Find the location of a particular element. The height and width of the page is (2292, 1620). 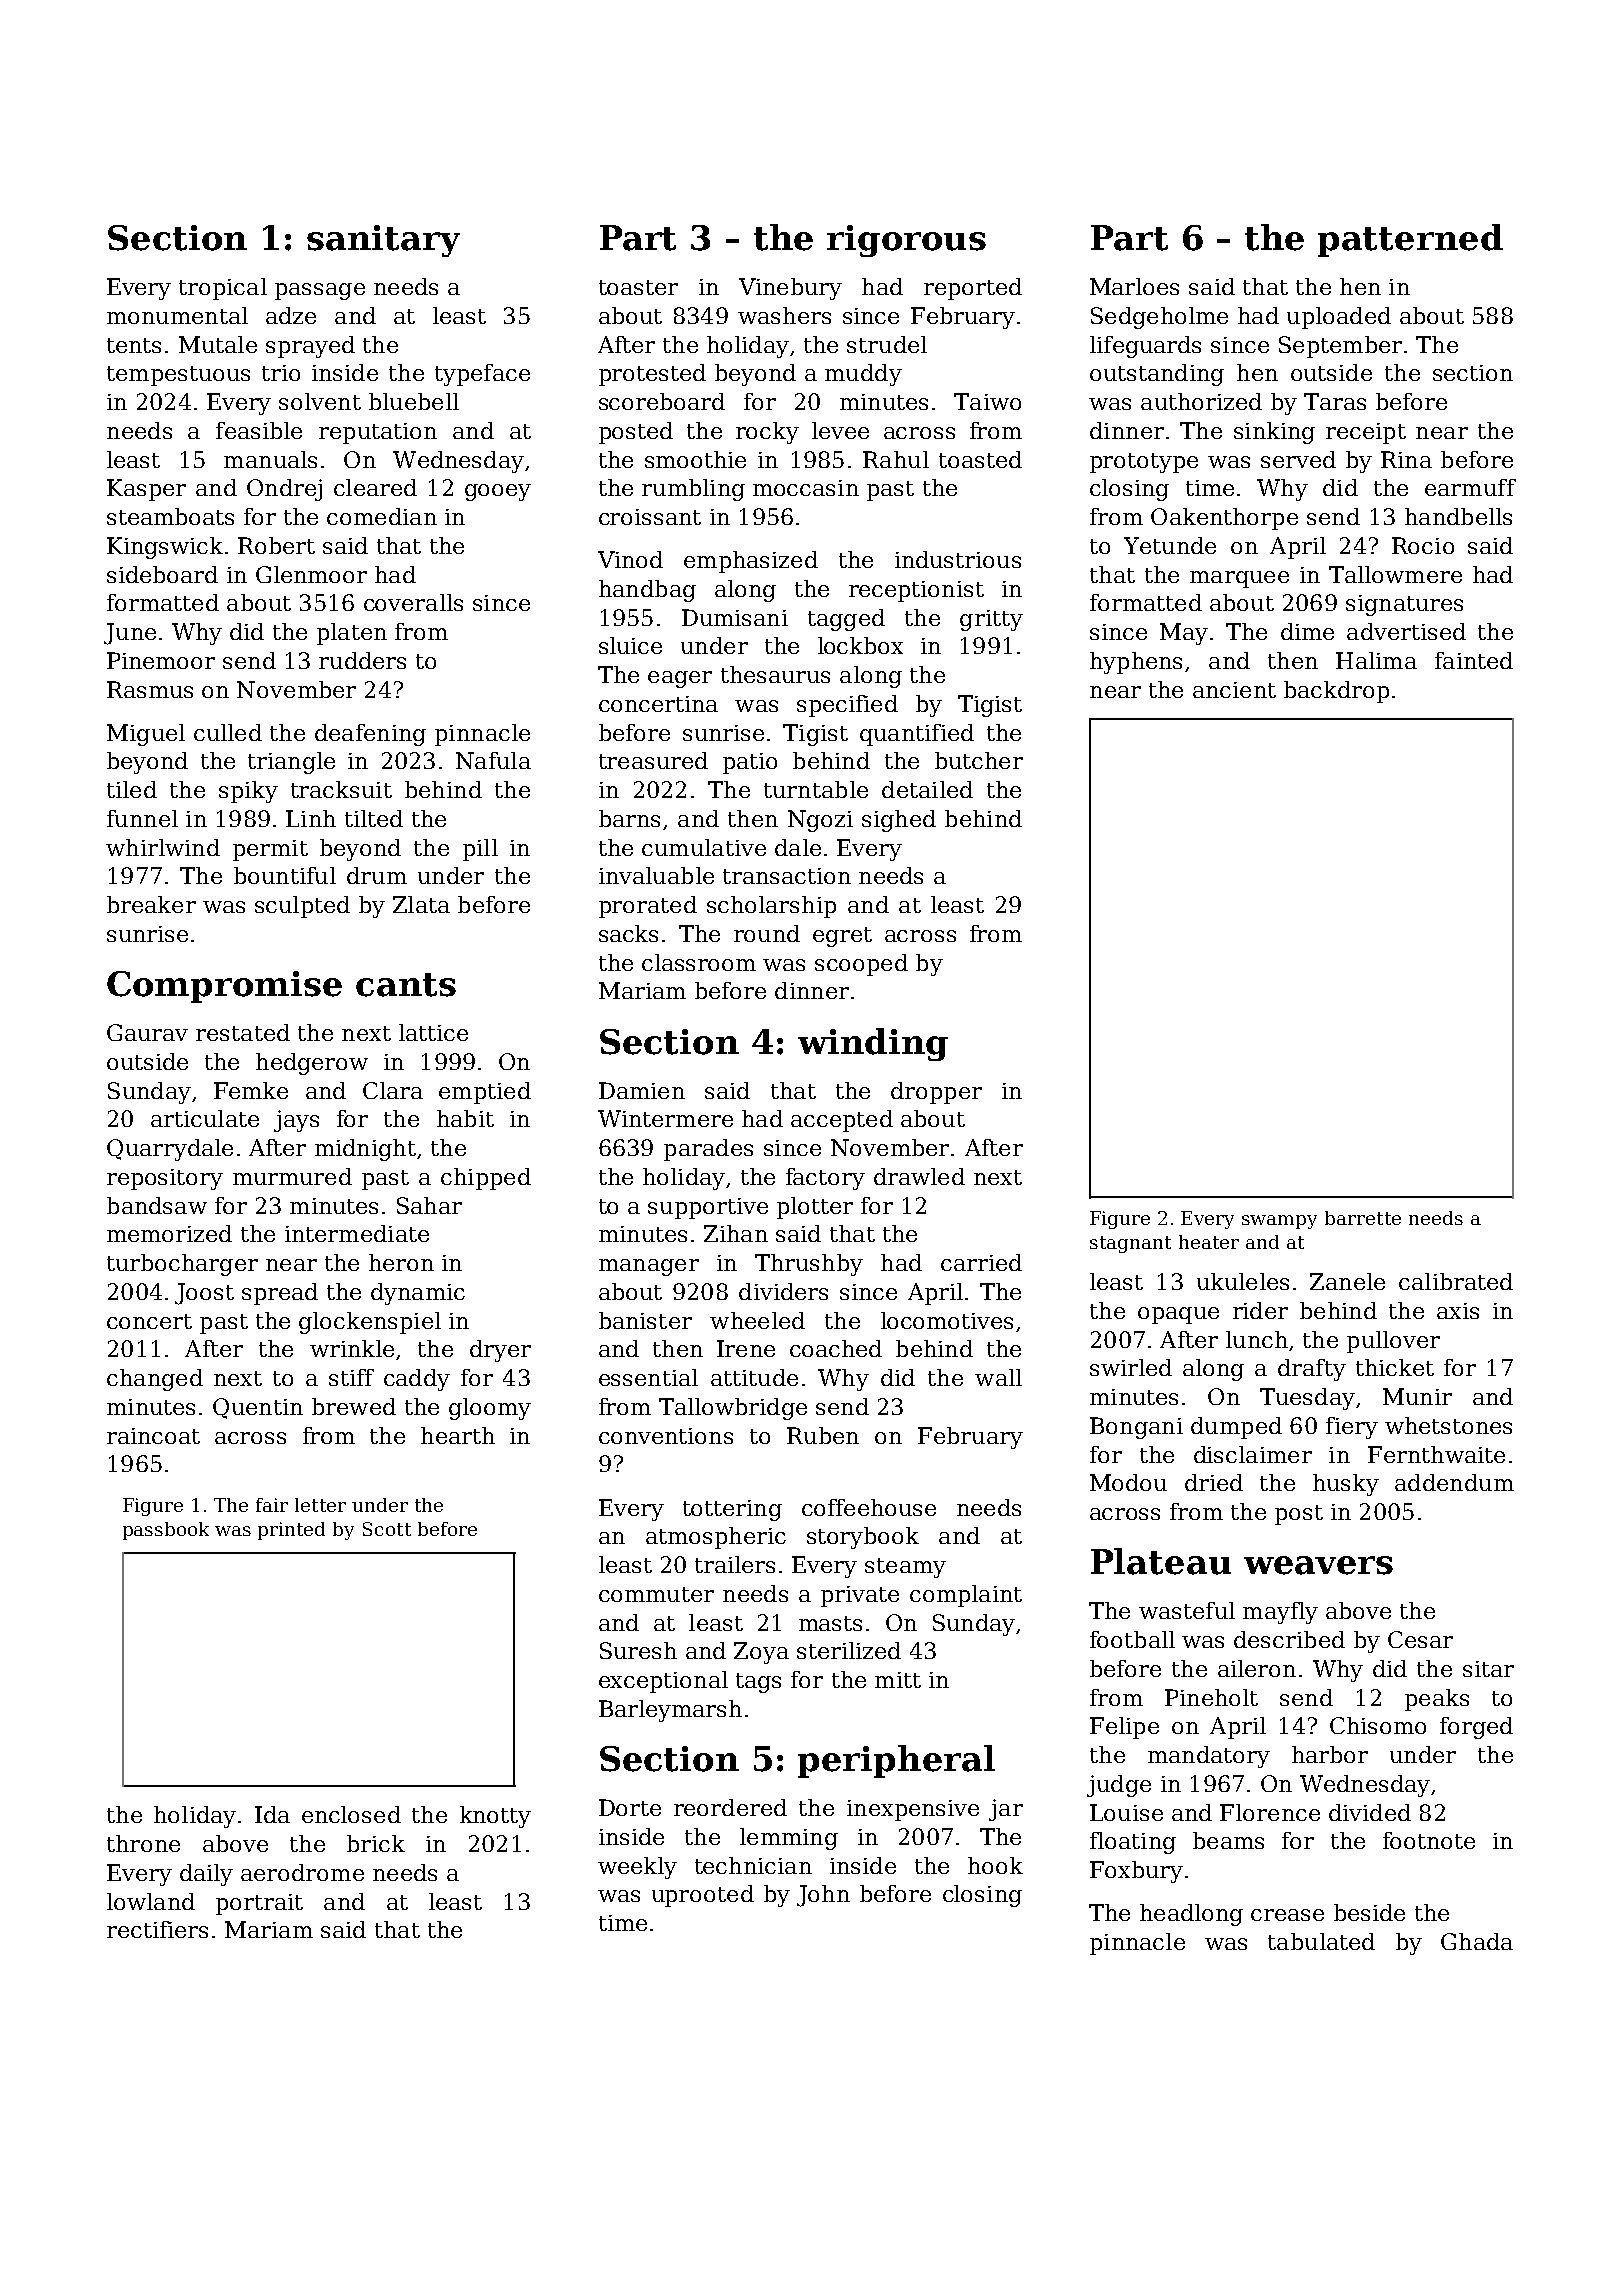

backdrop is located at coordinates (1336, 692).
